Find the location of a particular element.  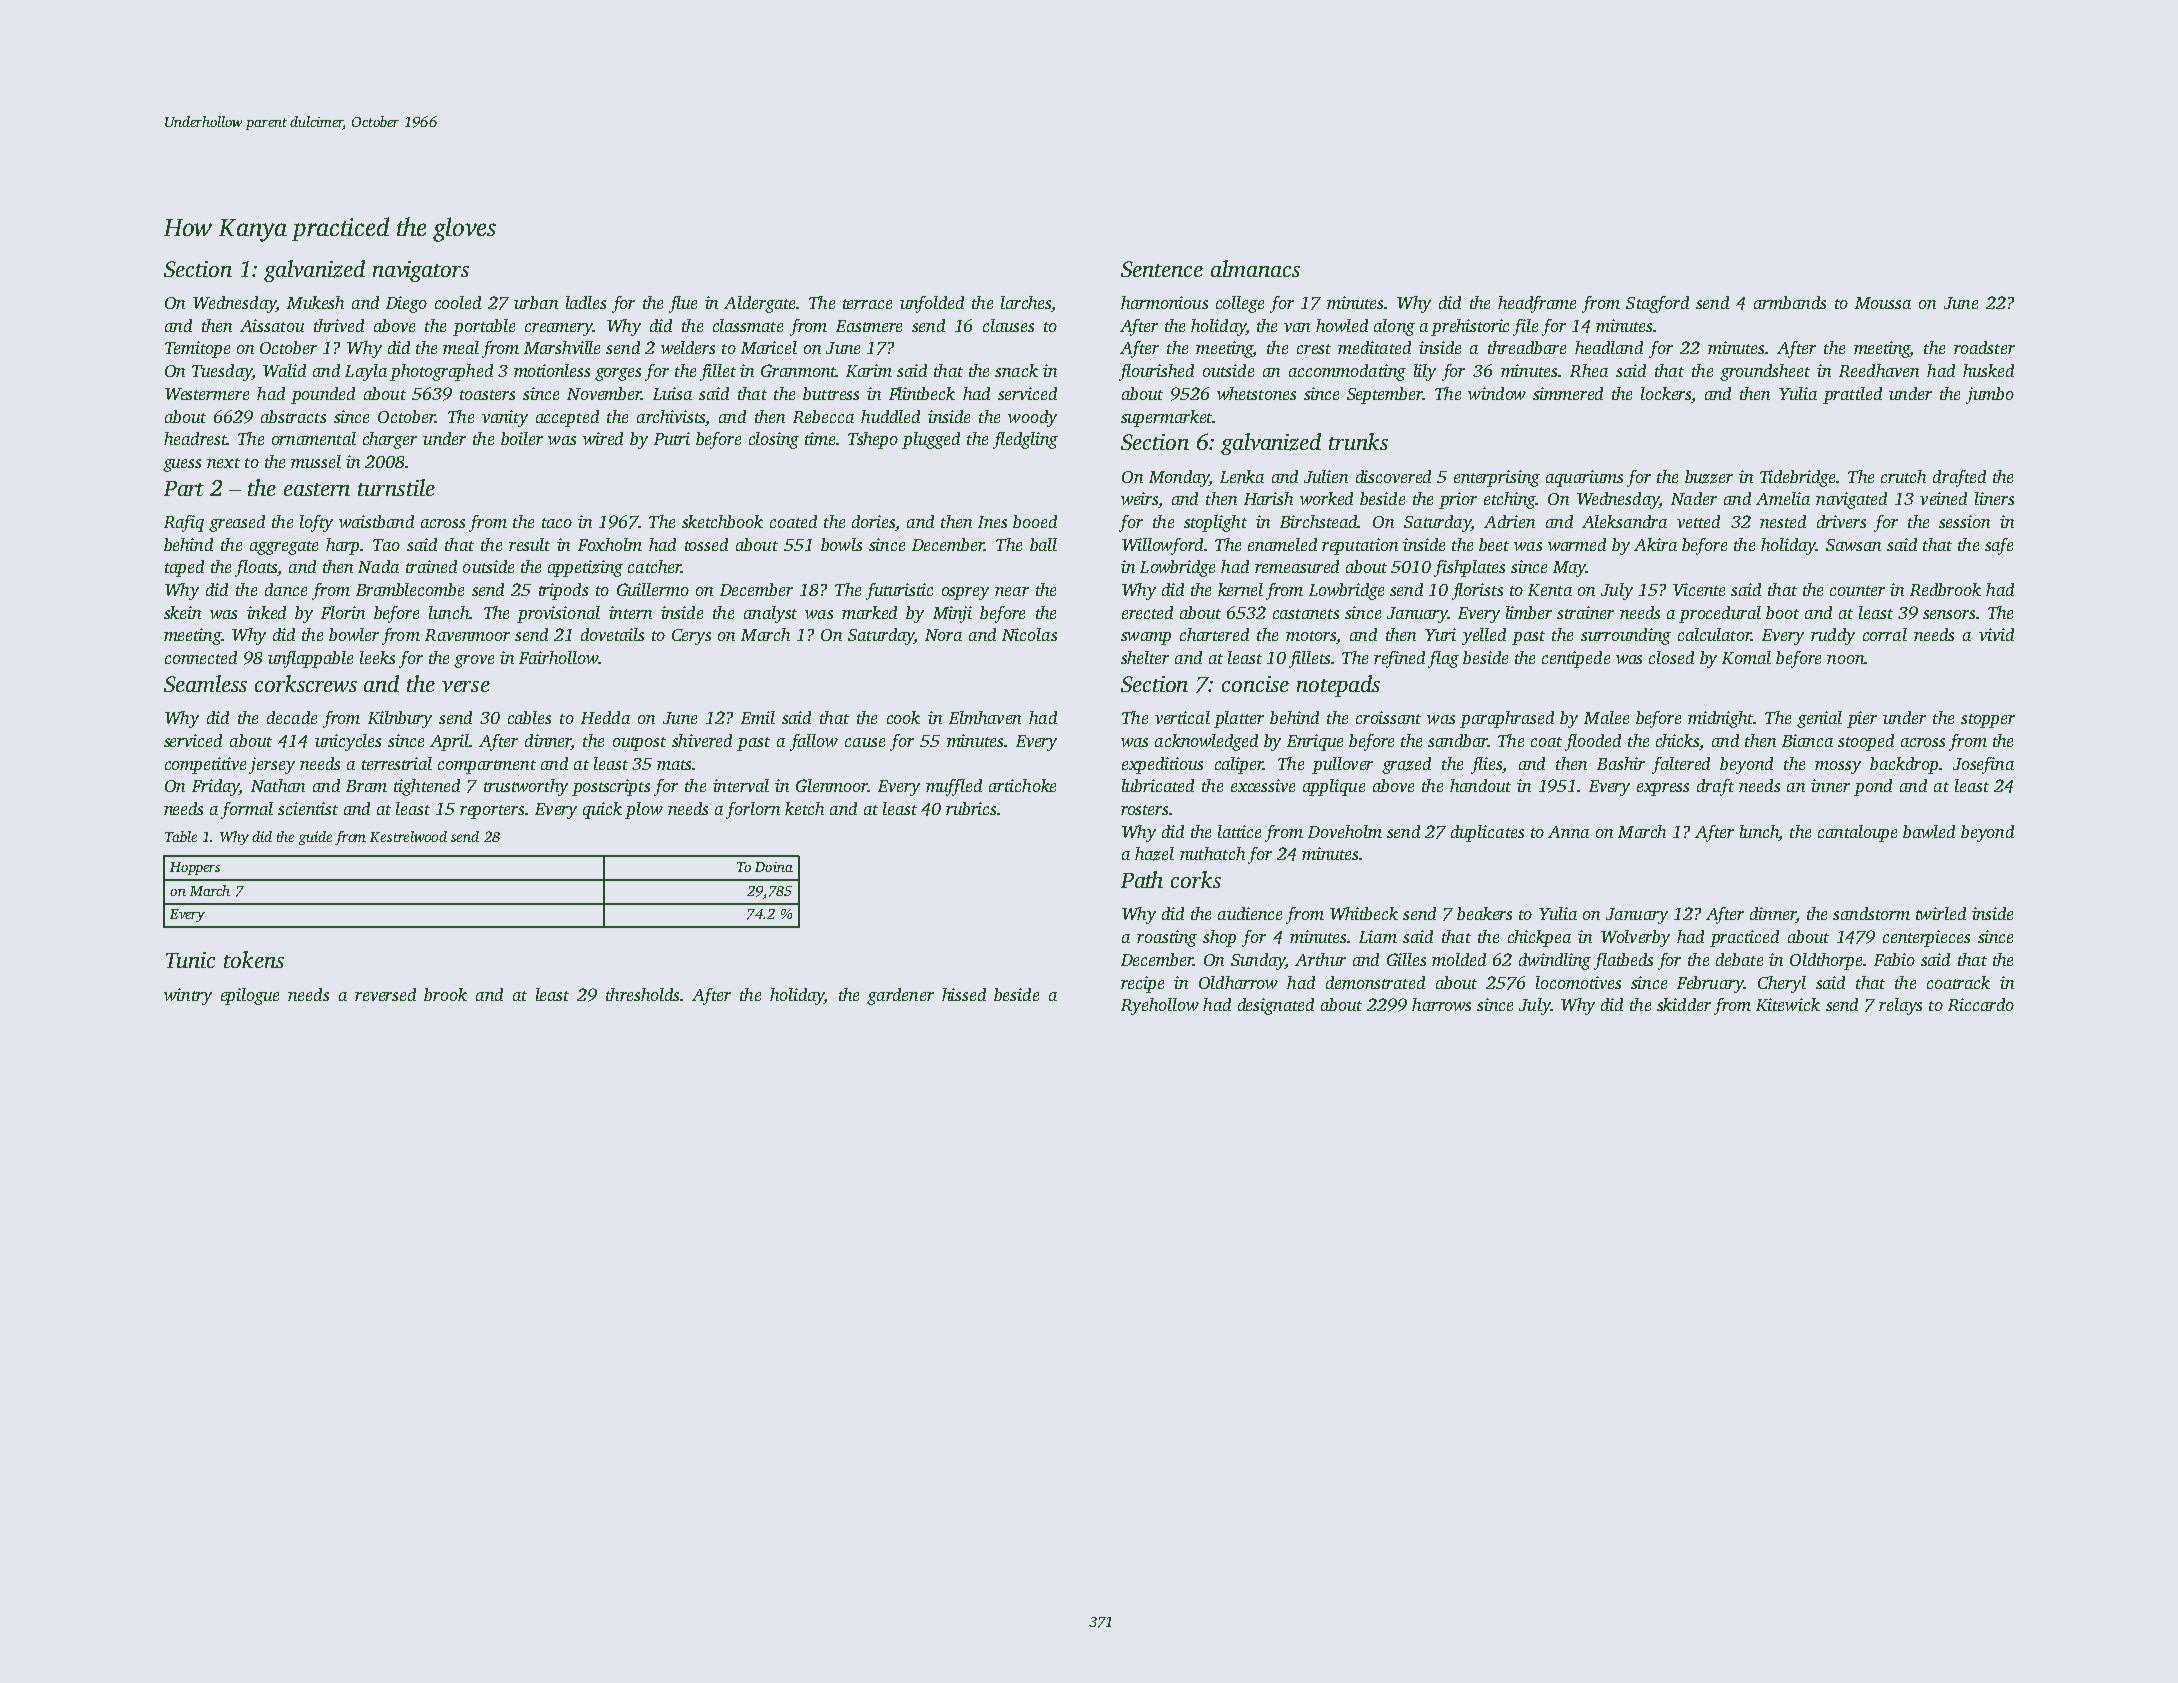

leeks is located at coordinates (377, 657).
